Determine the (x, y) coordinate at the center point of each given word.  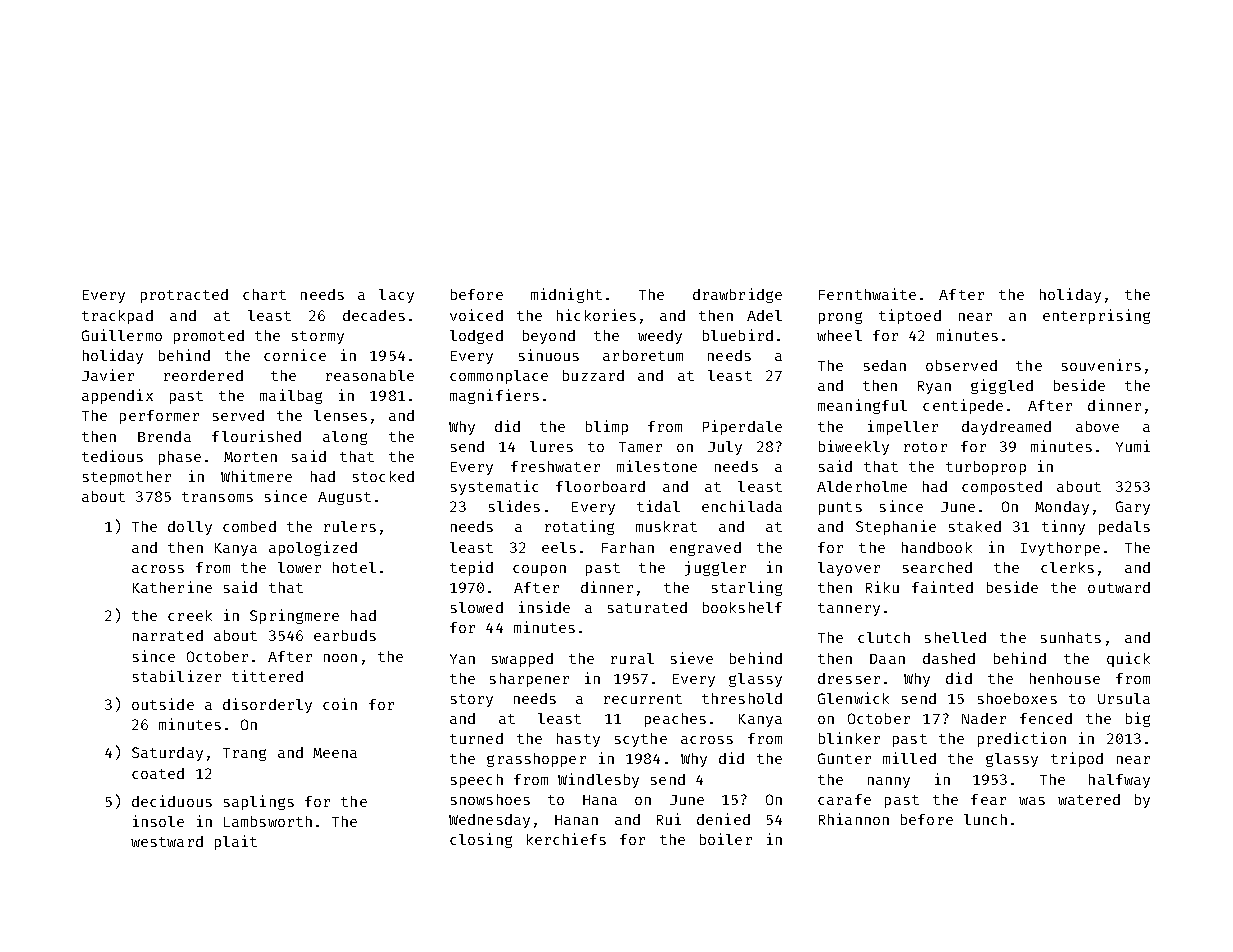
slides (514, 506)
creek (190, 615)
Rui (669, 819)
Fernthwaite (867, 294)
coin (340, 704)
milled (909, 758)
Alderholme (862, 486)
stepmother (127, 478)
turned (476, 738)
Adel (764, 315)
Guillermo (122, 335)
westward (167, 841)
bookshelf (742, 607)
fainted (942, 587)
